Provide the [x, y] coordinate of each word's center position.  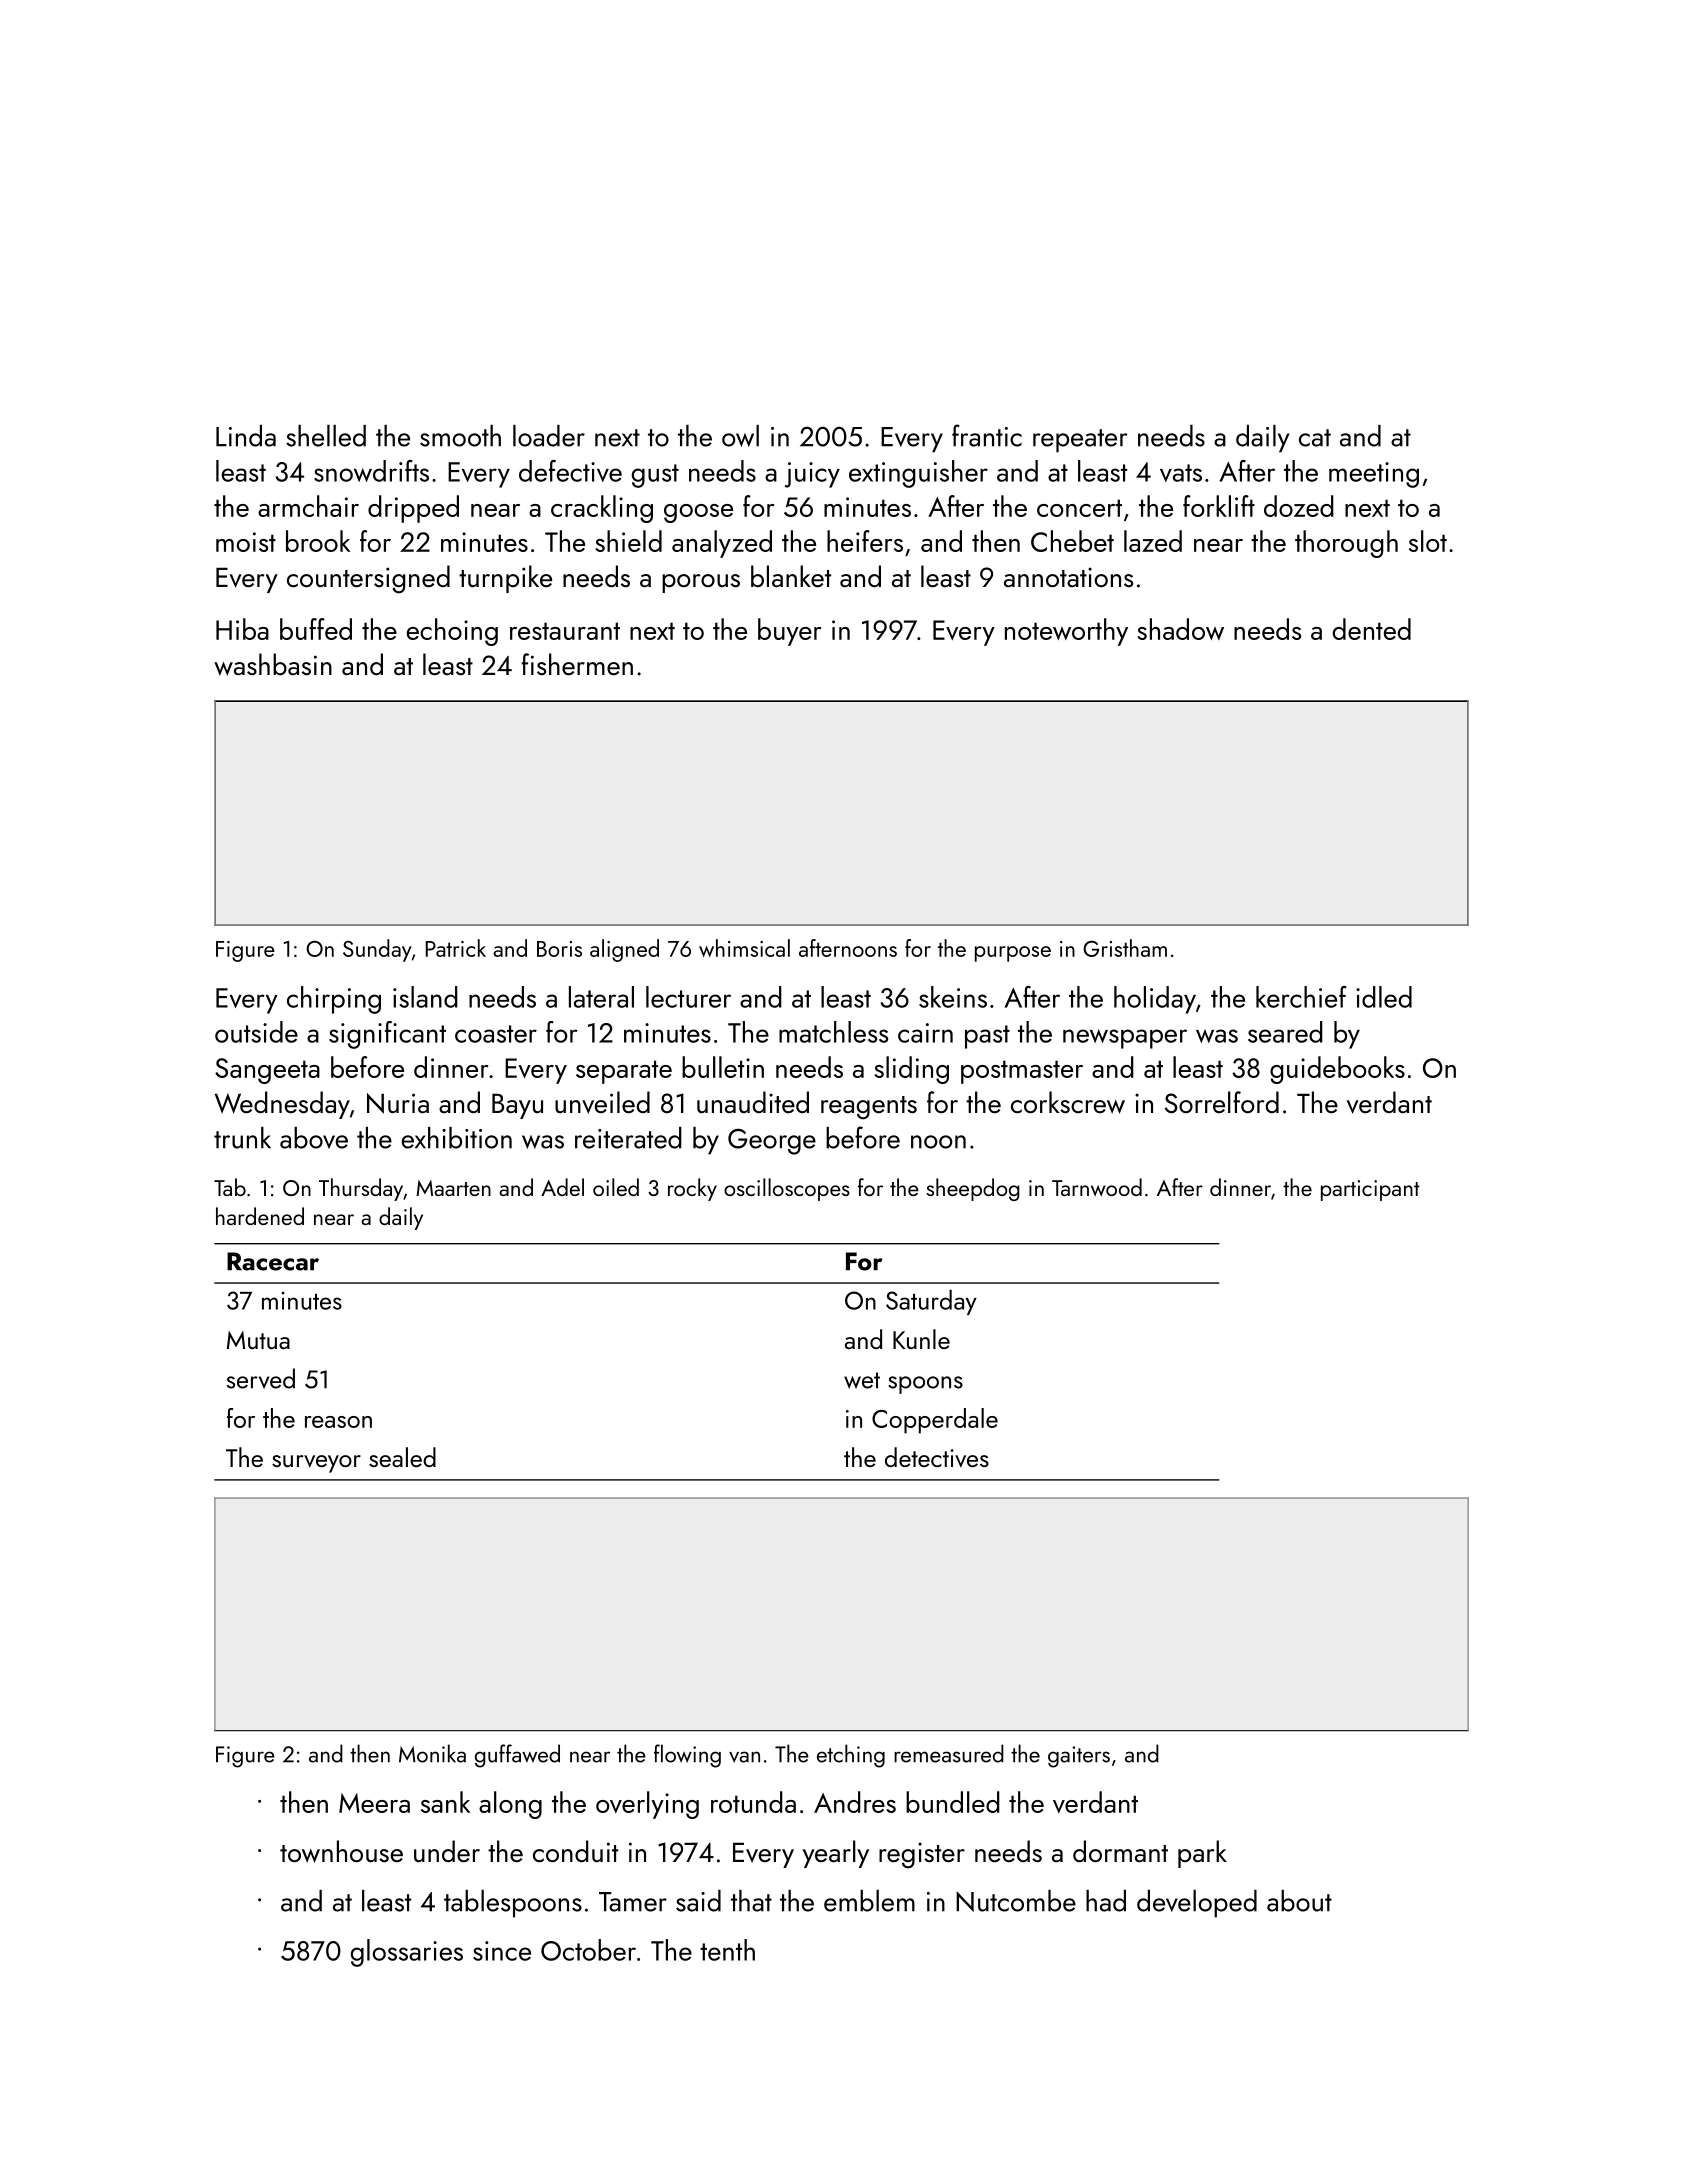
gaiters [1079, 1757]
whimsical [744, 948]
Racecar [273, 1261]
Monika [432, 1753]
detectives [937, 1457]
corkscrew [1068, 1102]
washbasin [273, 664]
